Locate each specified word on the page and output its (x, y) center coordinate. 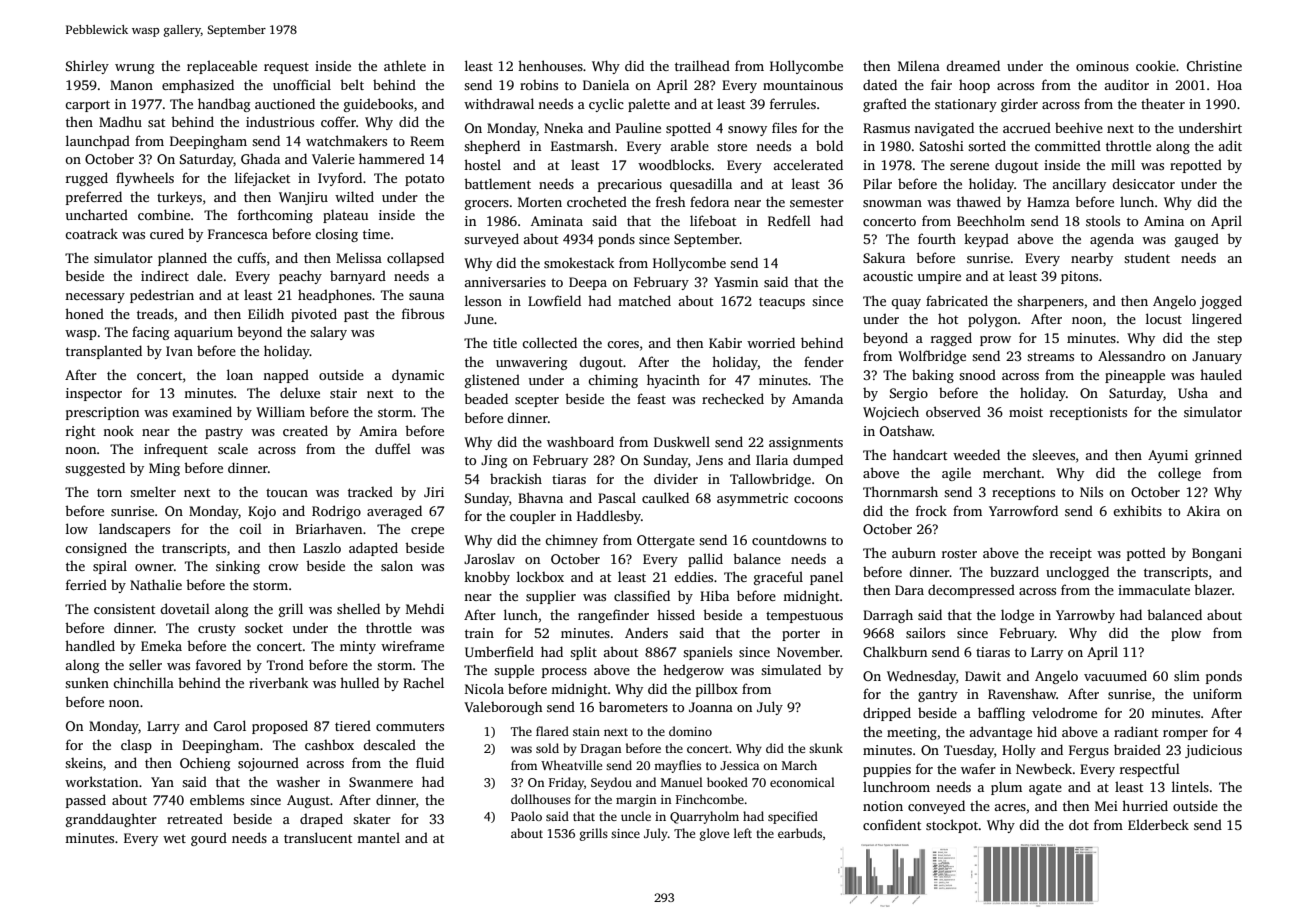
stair (343, 393)
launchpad (98, 142)
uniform (1217, 693)
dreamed (973, 65)
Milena (919, 65)
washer (298, 781)
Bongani (1217, 554)
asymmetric (752, 499)
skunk (826, 748)
